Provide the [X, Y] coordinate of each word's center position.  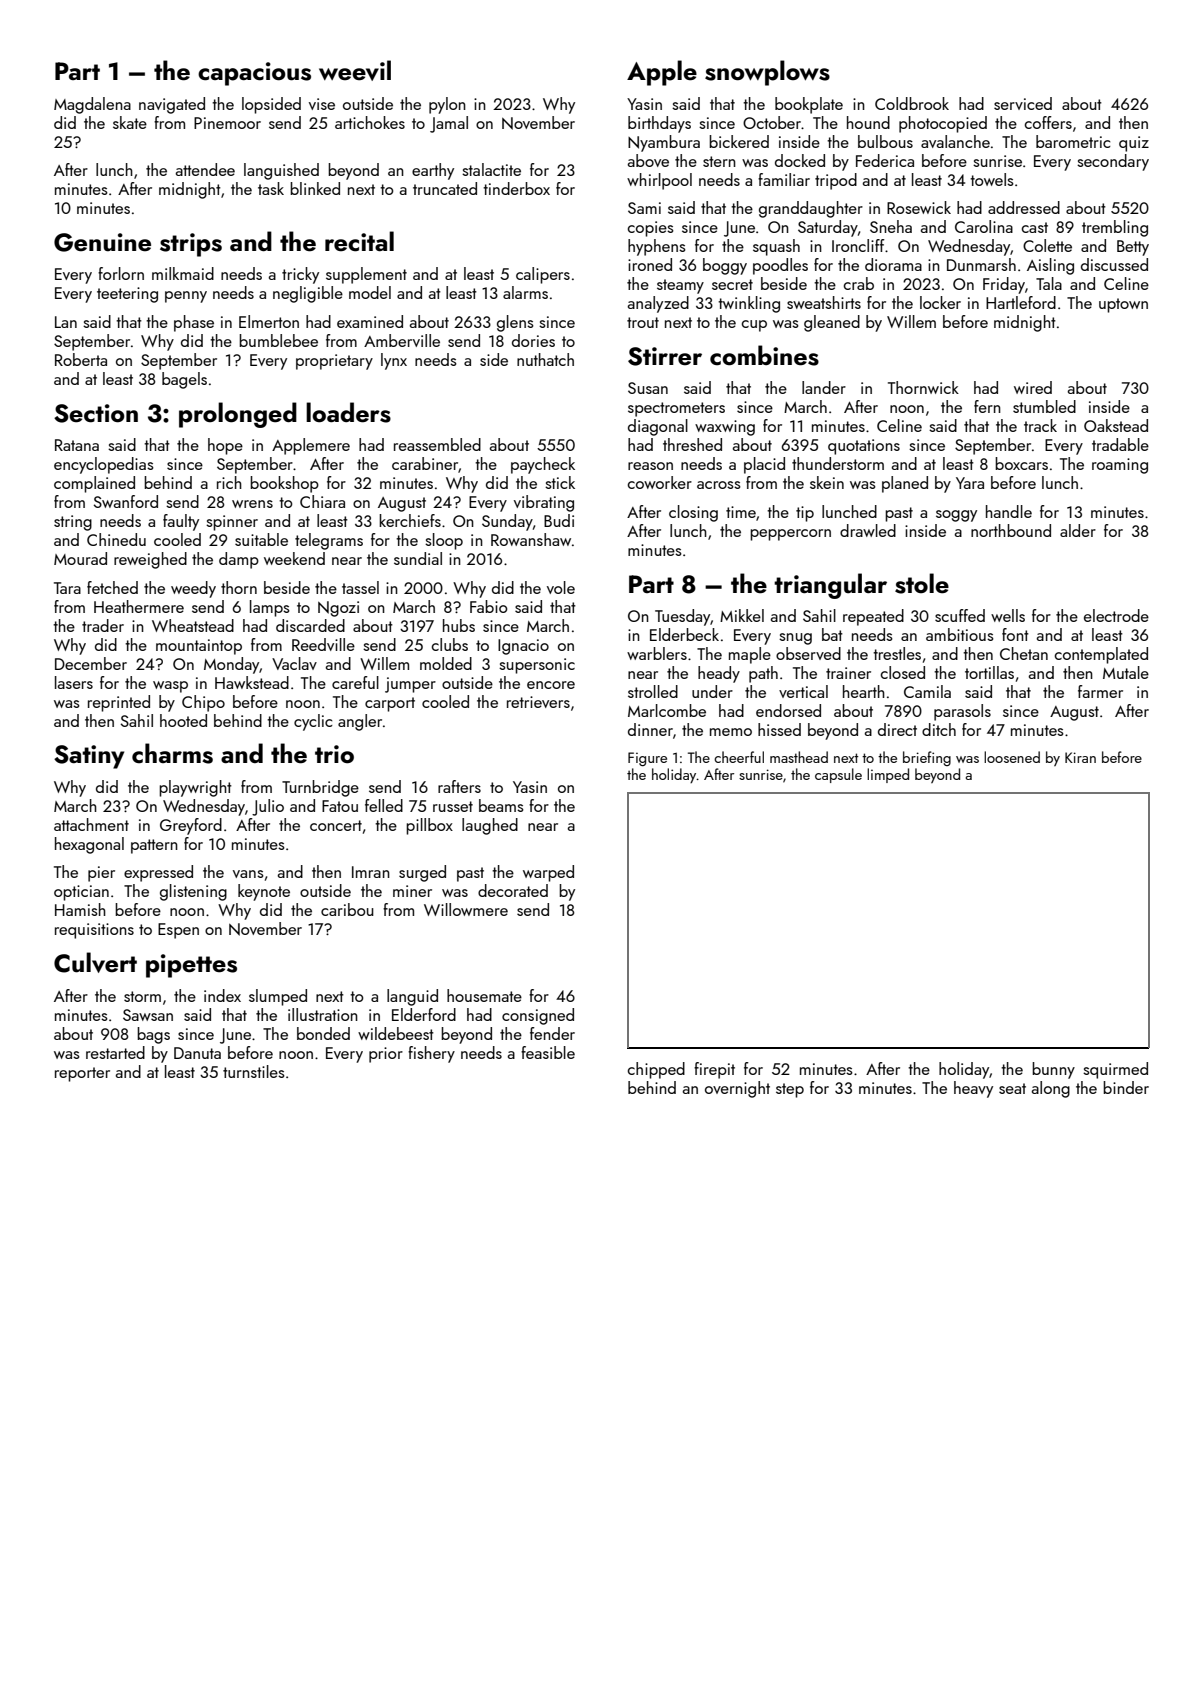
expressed [158, 873]
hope [225, 446]
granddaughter [811, 209]
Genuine [102, 242]
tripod [836, 181]
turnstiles [254, 1071]
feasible [548, 1052]
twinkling [749, 304]
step [790, 1090]
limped [888, 775]
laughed [490, 826]
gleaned [832, 323]
